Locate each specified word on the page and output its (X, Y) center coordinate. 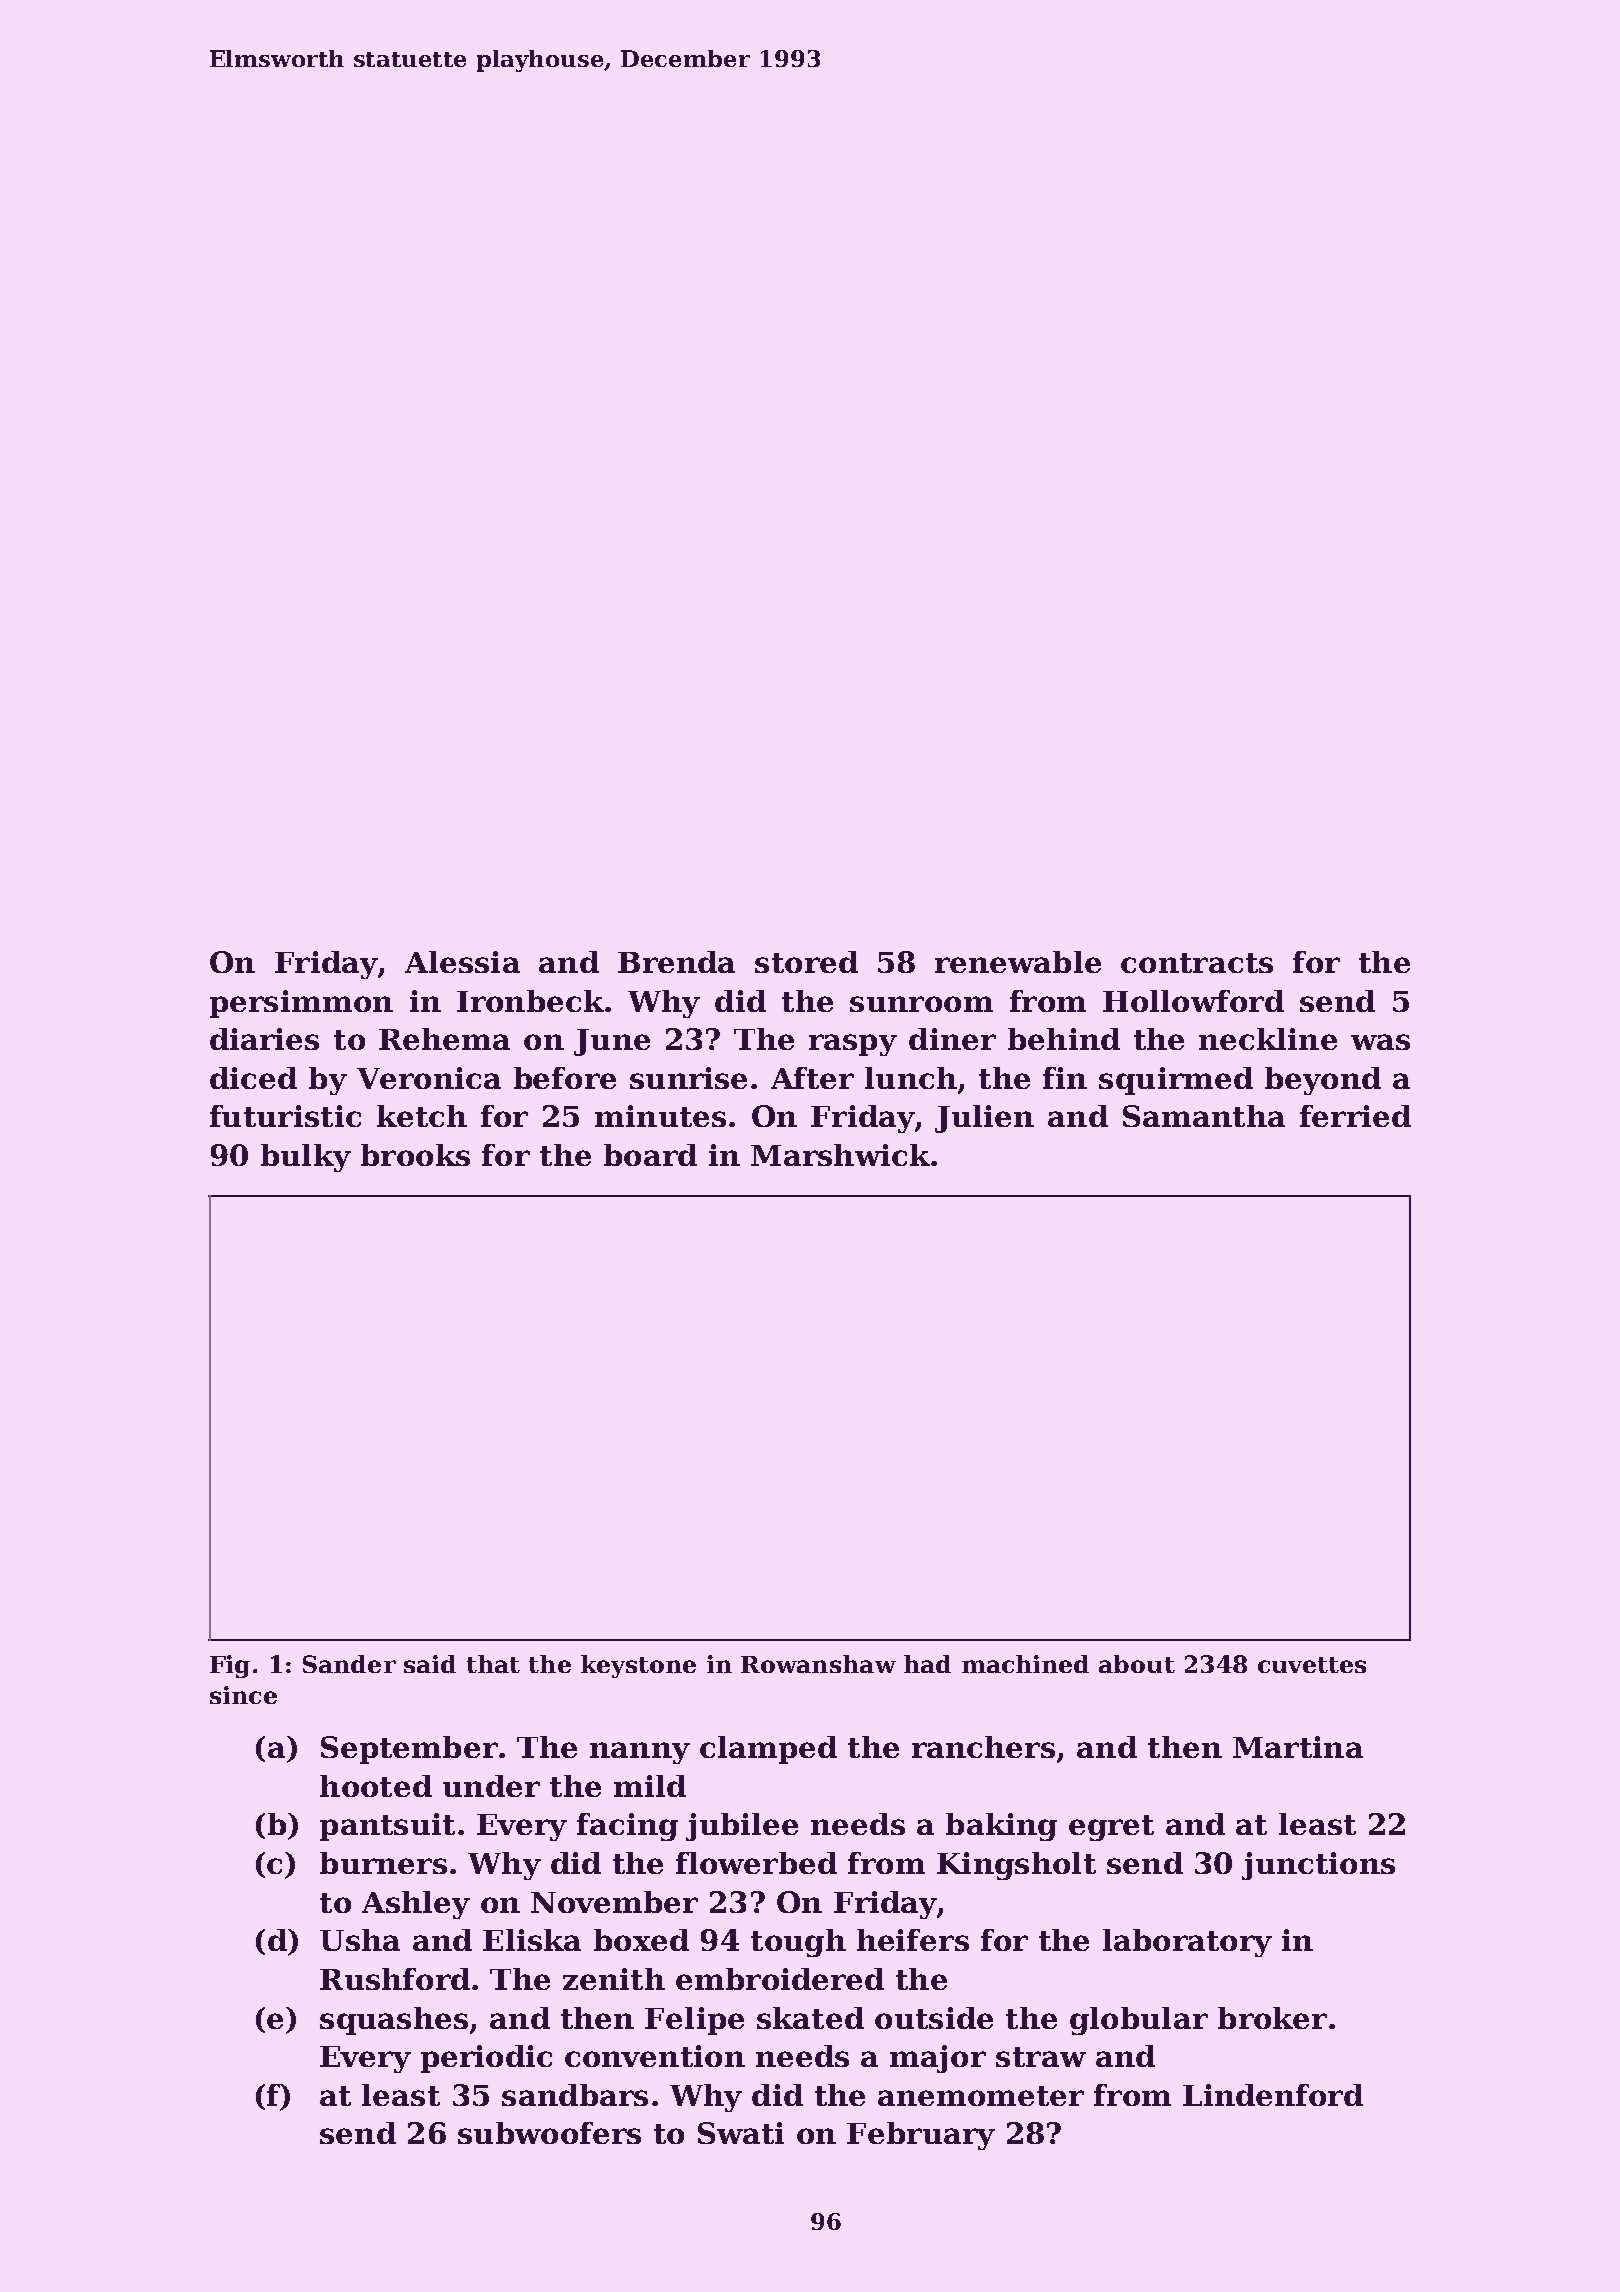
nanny (640, 1753)
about (1137, 1664)
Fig (230, 1666)
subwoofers (549, 2133)
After (812, 1078)
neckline (1268, 1039)
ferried (1355, 1116)
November (614, 1902)
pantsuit (387, 1827)
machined (1025, 1664)
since (243, 1695)
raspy (853, 1045)
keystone (638, 1666)
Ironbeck (530, 1001)
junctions (1318, 1866)
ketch (422, 1116)
